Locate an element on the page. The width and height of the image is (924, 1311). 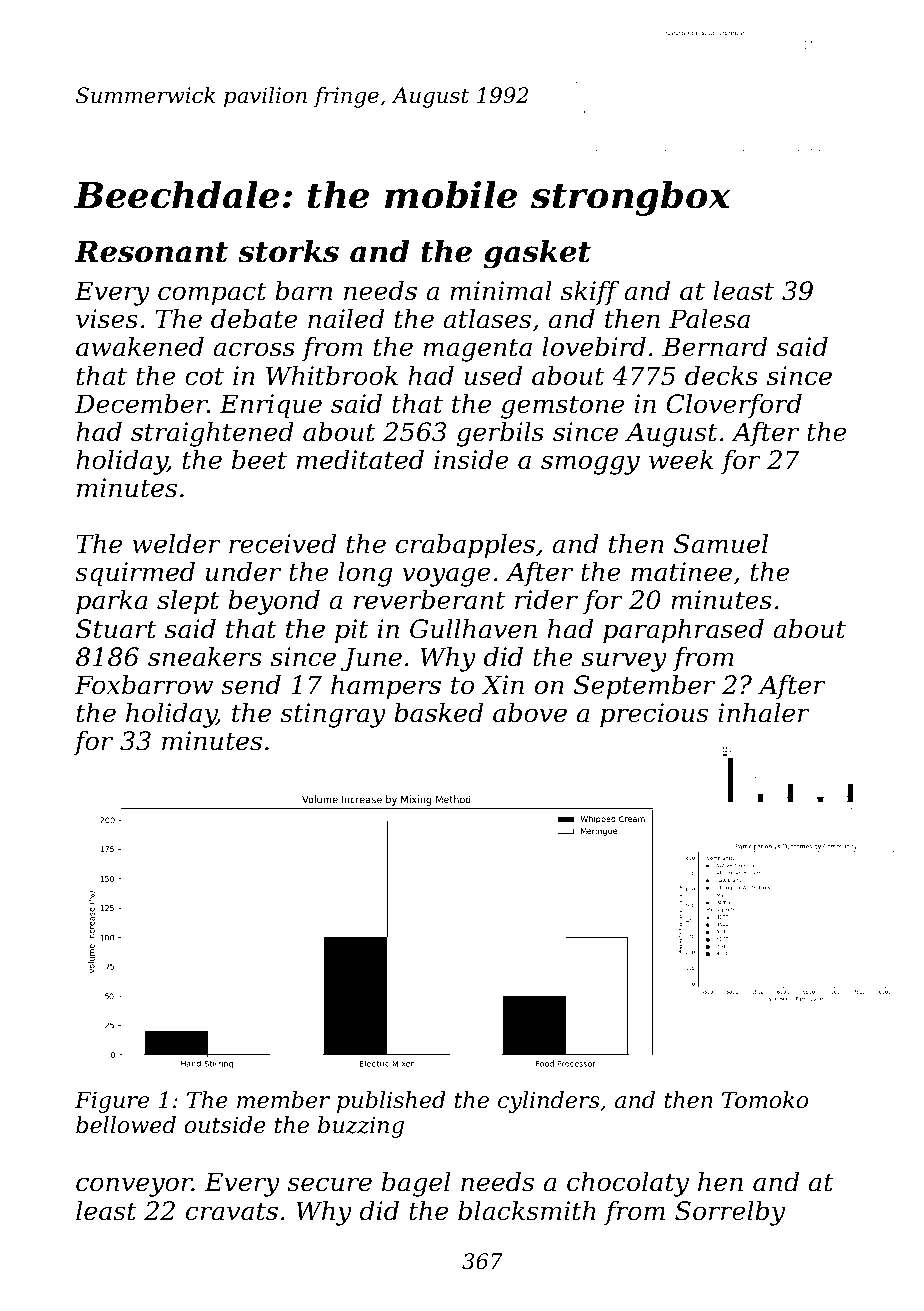
pit is located at coordinates (352, 631).
